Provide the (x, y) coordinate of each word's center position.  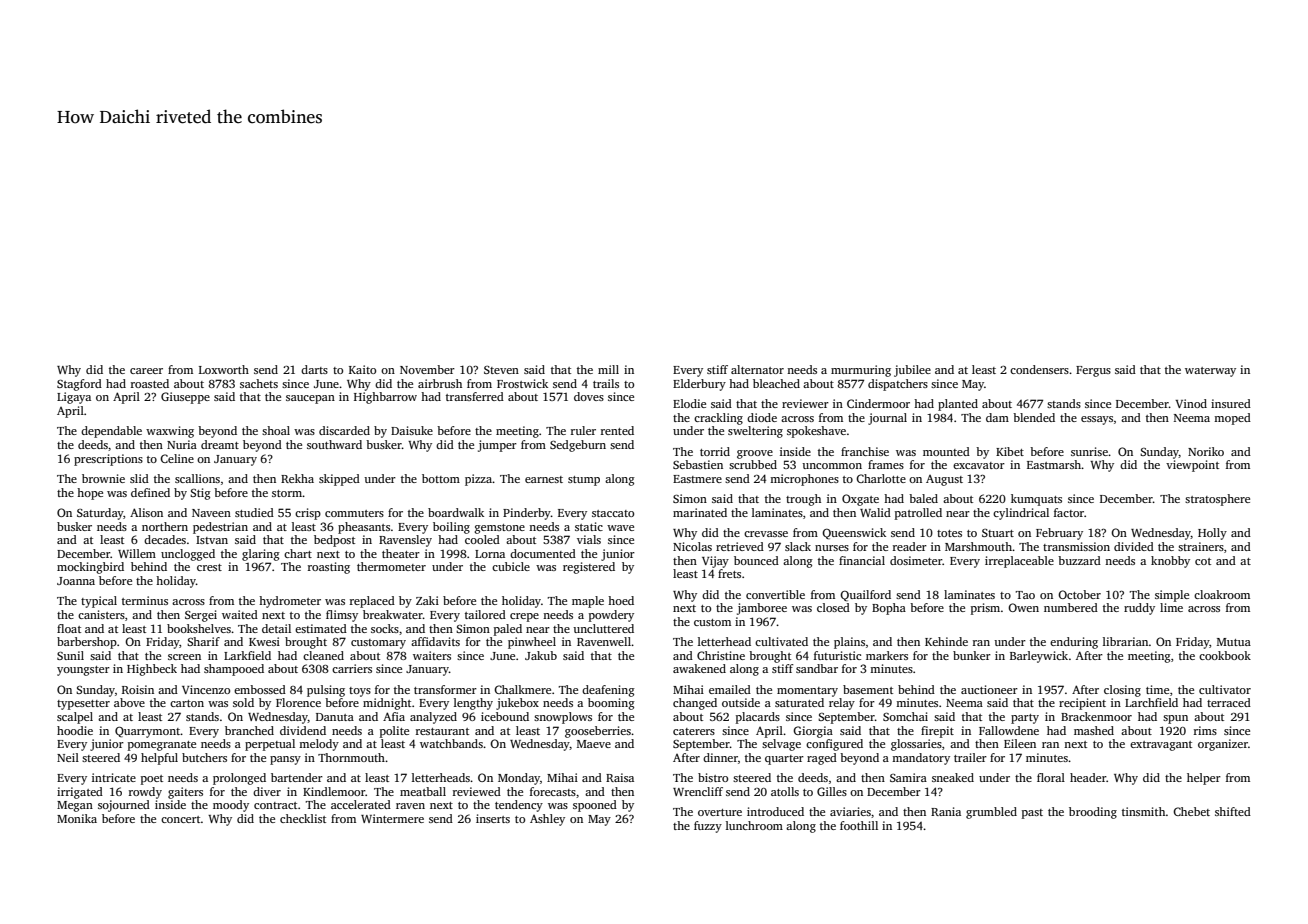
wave (620, 528)
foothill (859, 825)
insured (1231, 403)
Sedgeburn (578, 446)
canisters (101, 614)
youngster (83, 671)
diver (267, 791)
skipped (339, 480)
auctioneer (989, 689)
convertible (775, 594)
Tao (1025, 595)
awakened (699, 668)
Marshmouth (978, 546)
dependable (111, 432)
